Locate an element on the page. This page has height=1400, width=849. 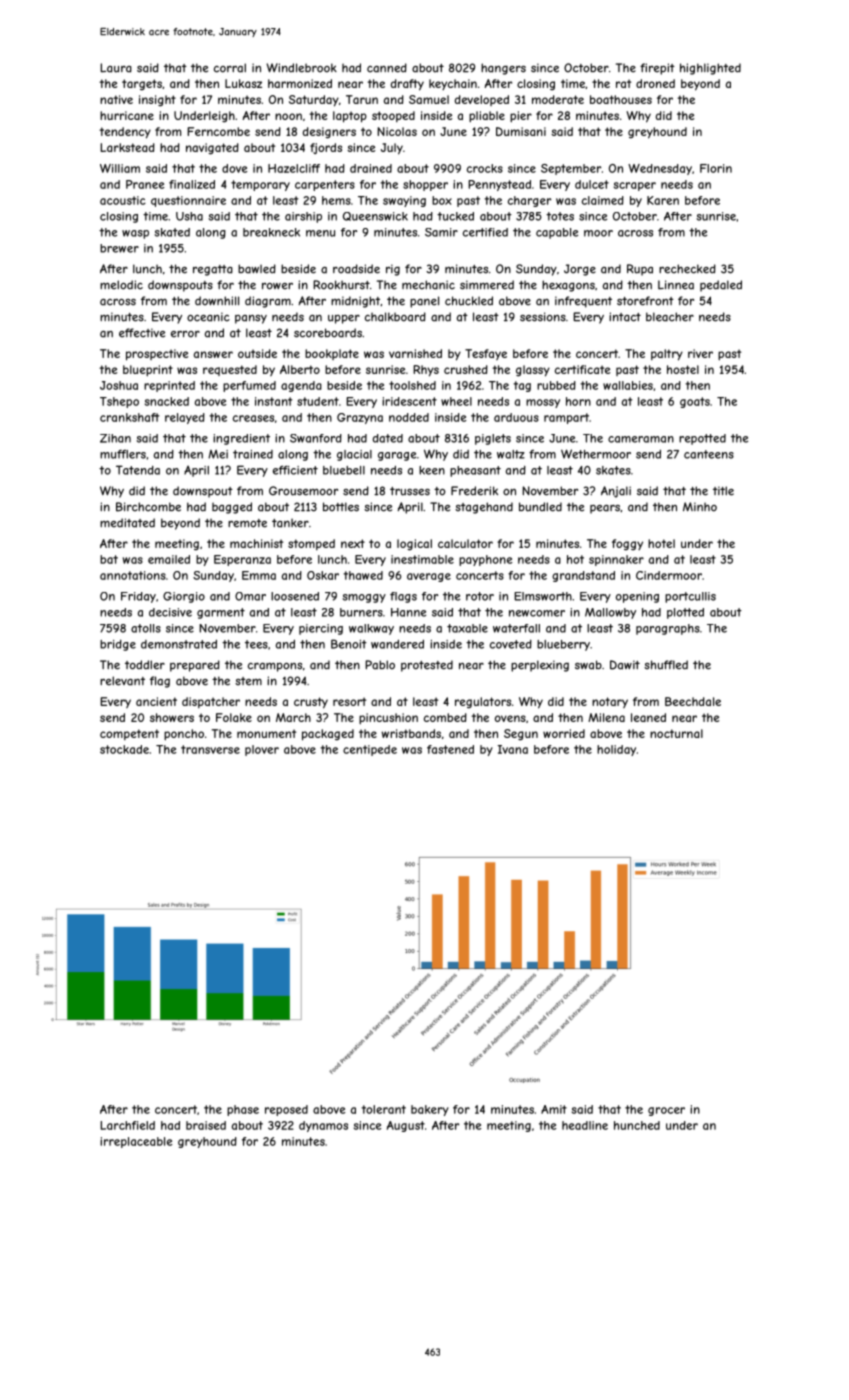
river is located at coordinates (700, 353).
